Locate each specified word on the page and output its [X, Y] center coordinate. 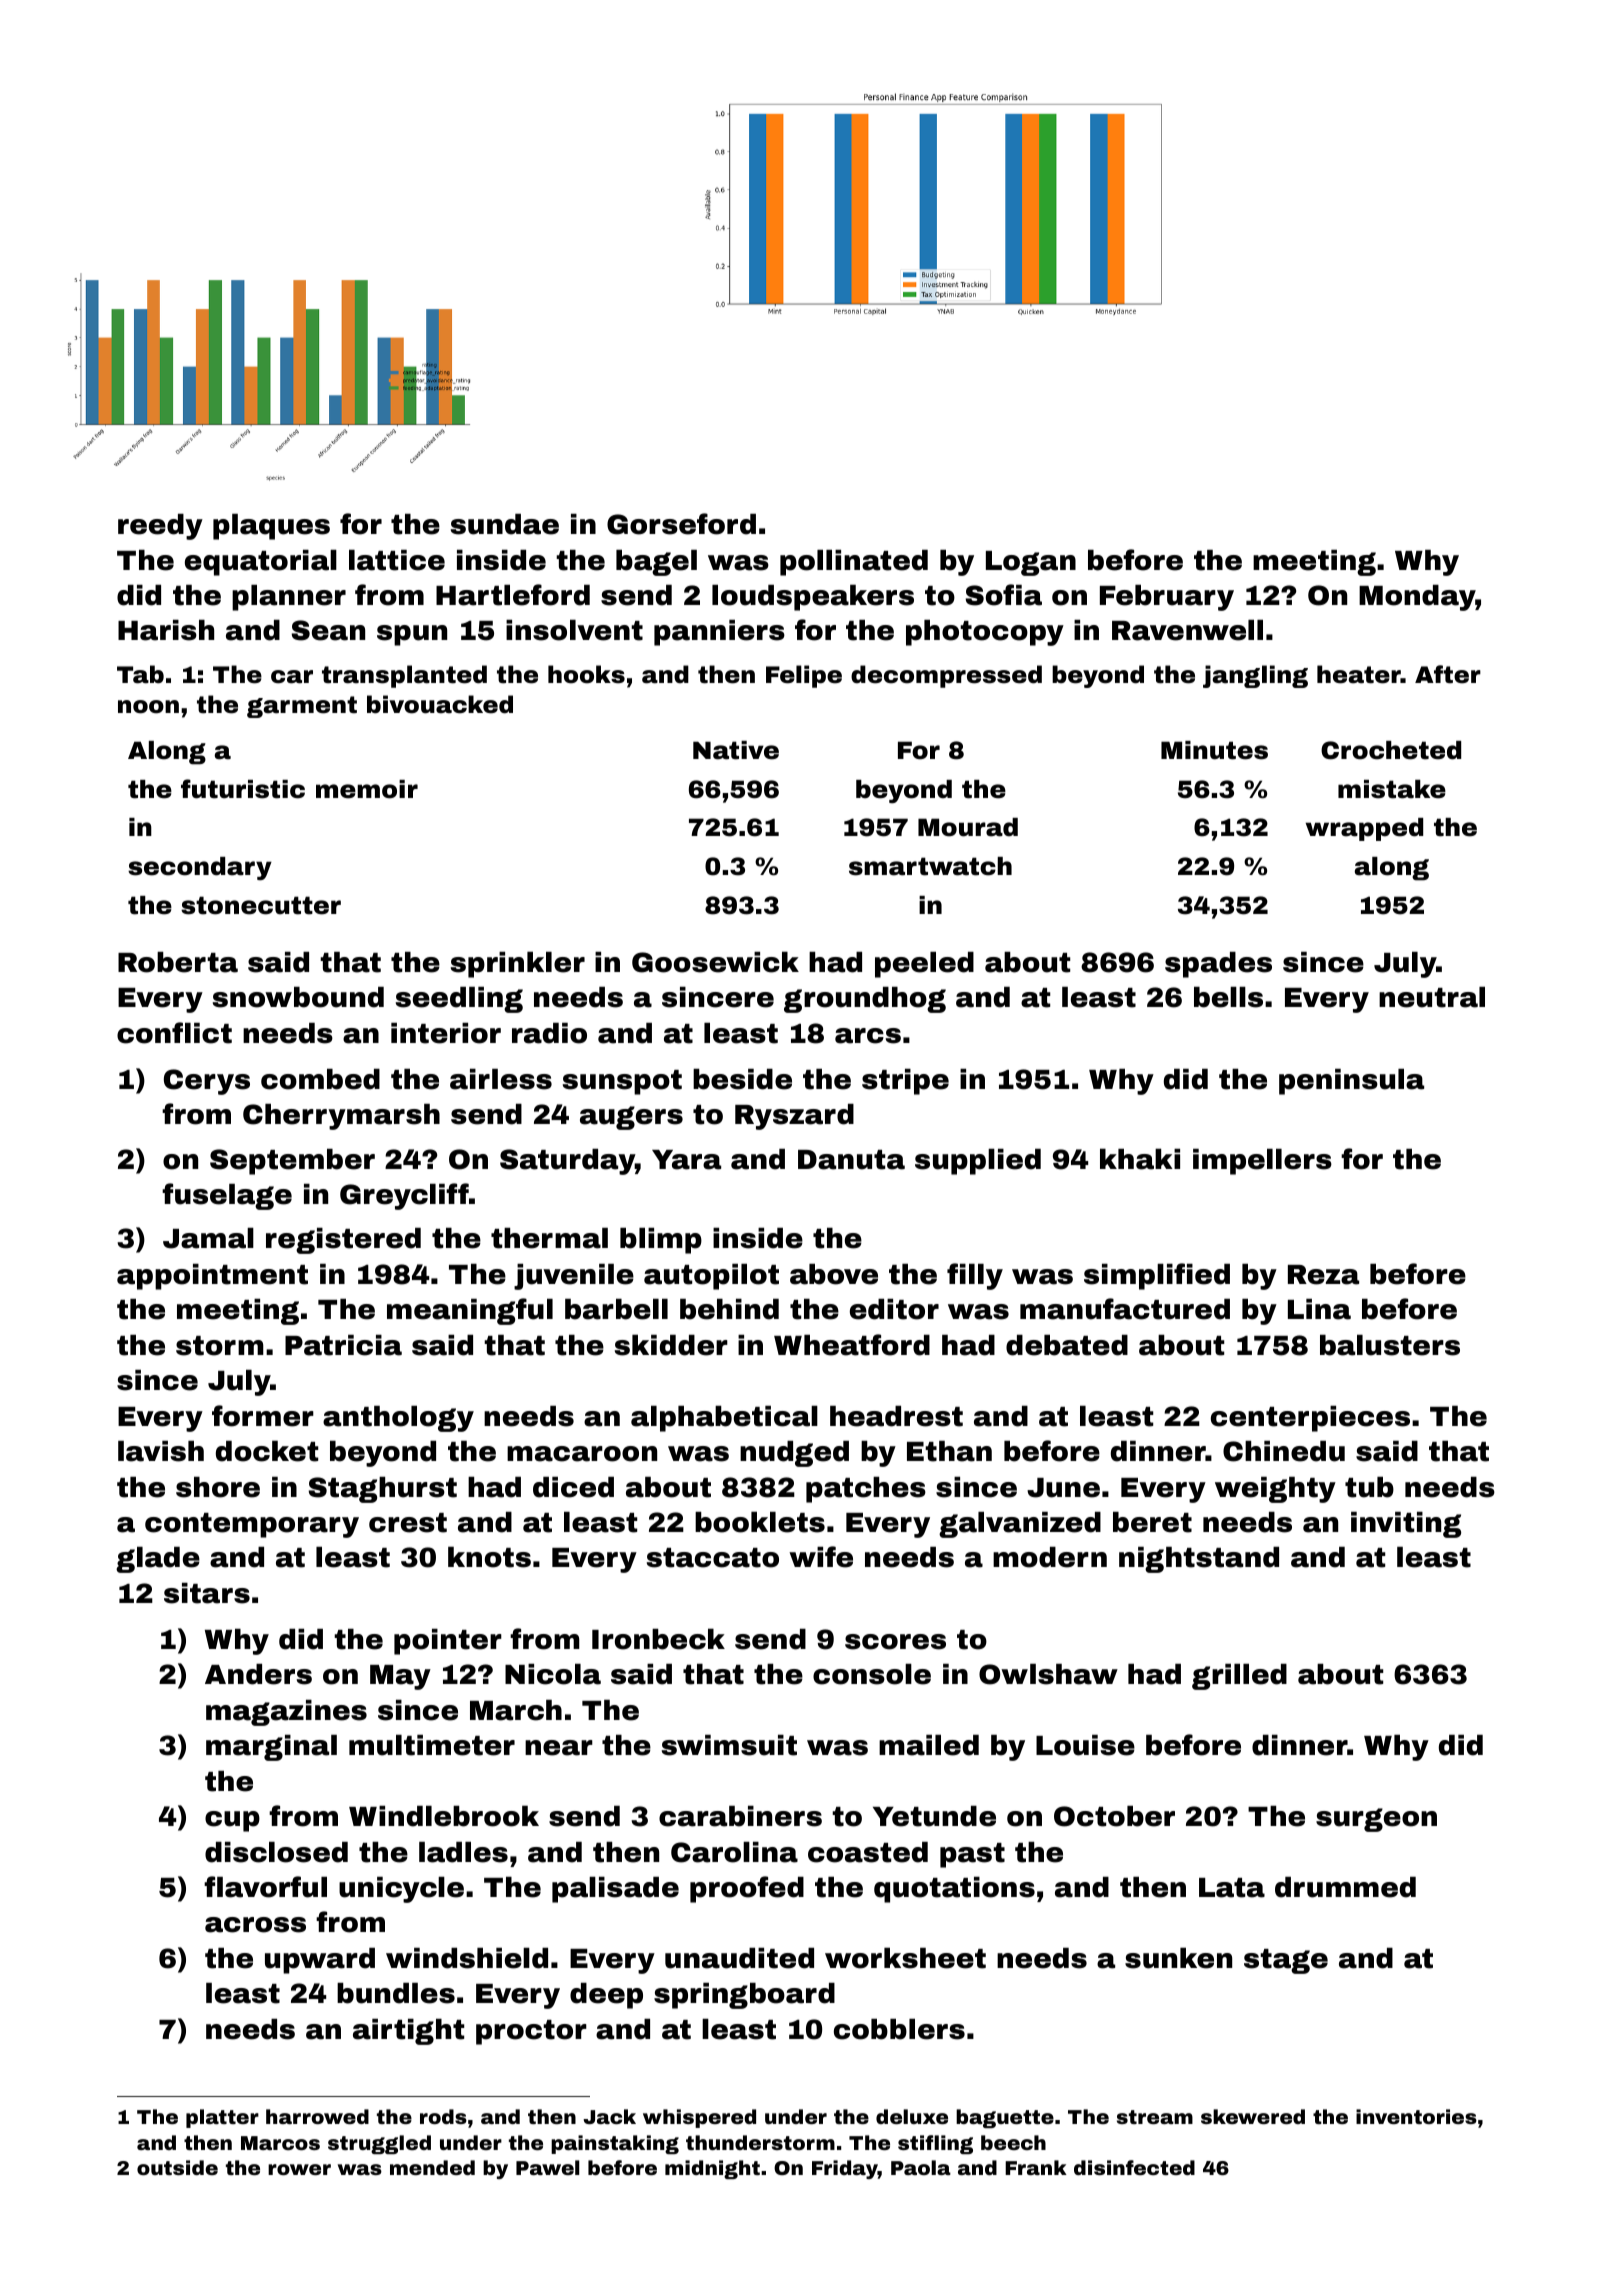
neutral [1432, 997]
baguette [1005, 2118]
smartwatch [930, 866]
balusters [1390, 1345]
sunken [1178, 1958]
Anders [258, 1674]
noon [148, 707]
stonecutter [261, 905]
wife [821, 1557]
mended [432, 2167]
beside [742, 1079]
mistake [1392, 789]
